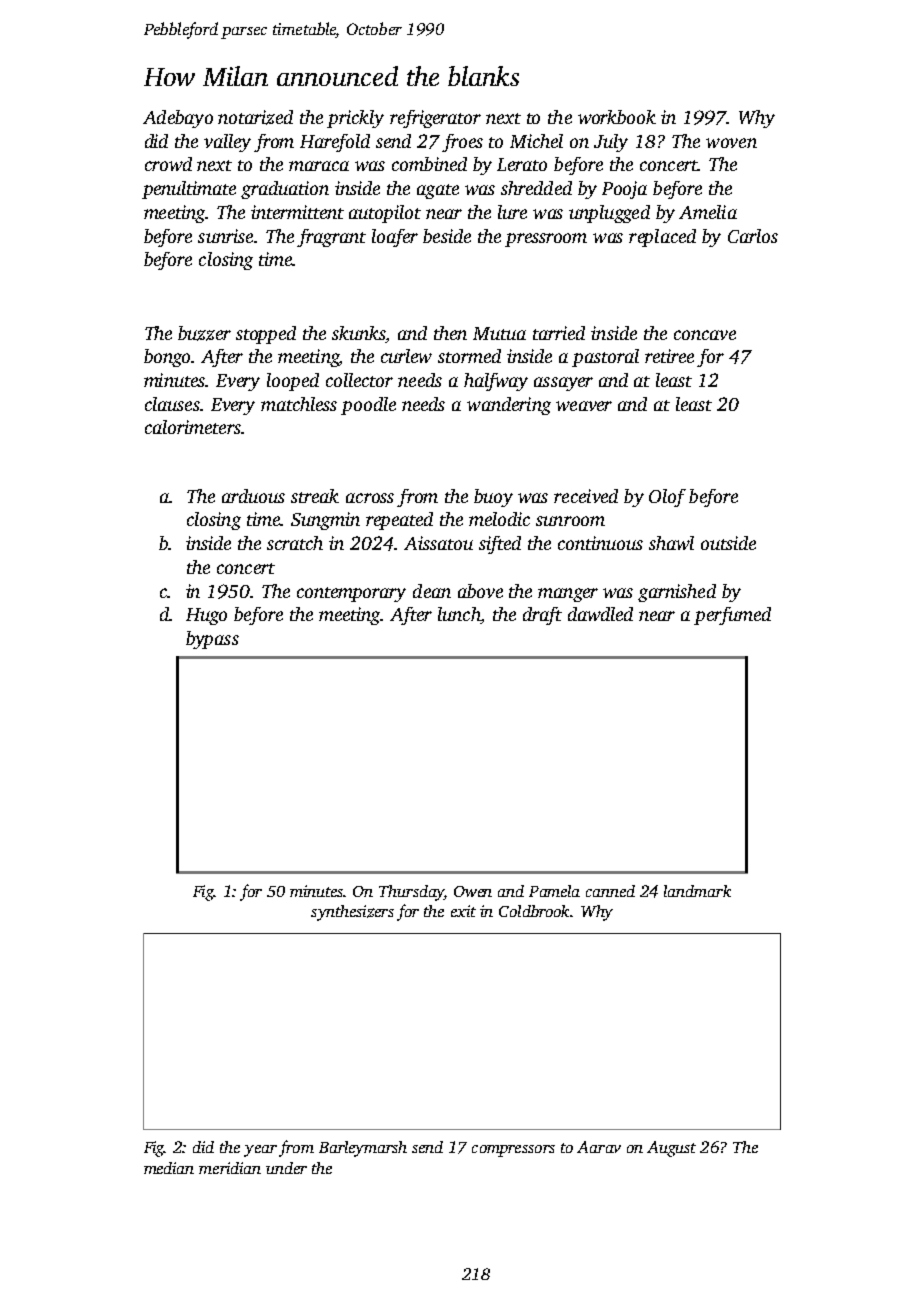 The height and width of the screenshot is (1311, 924). Describe the element at coordinates (459, 614) in the screenshot. I see `lunch` at that location.
